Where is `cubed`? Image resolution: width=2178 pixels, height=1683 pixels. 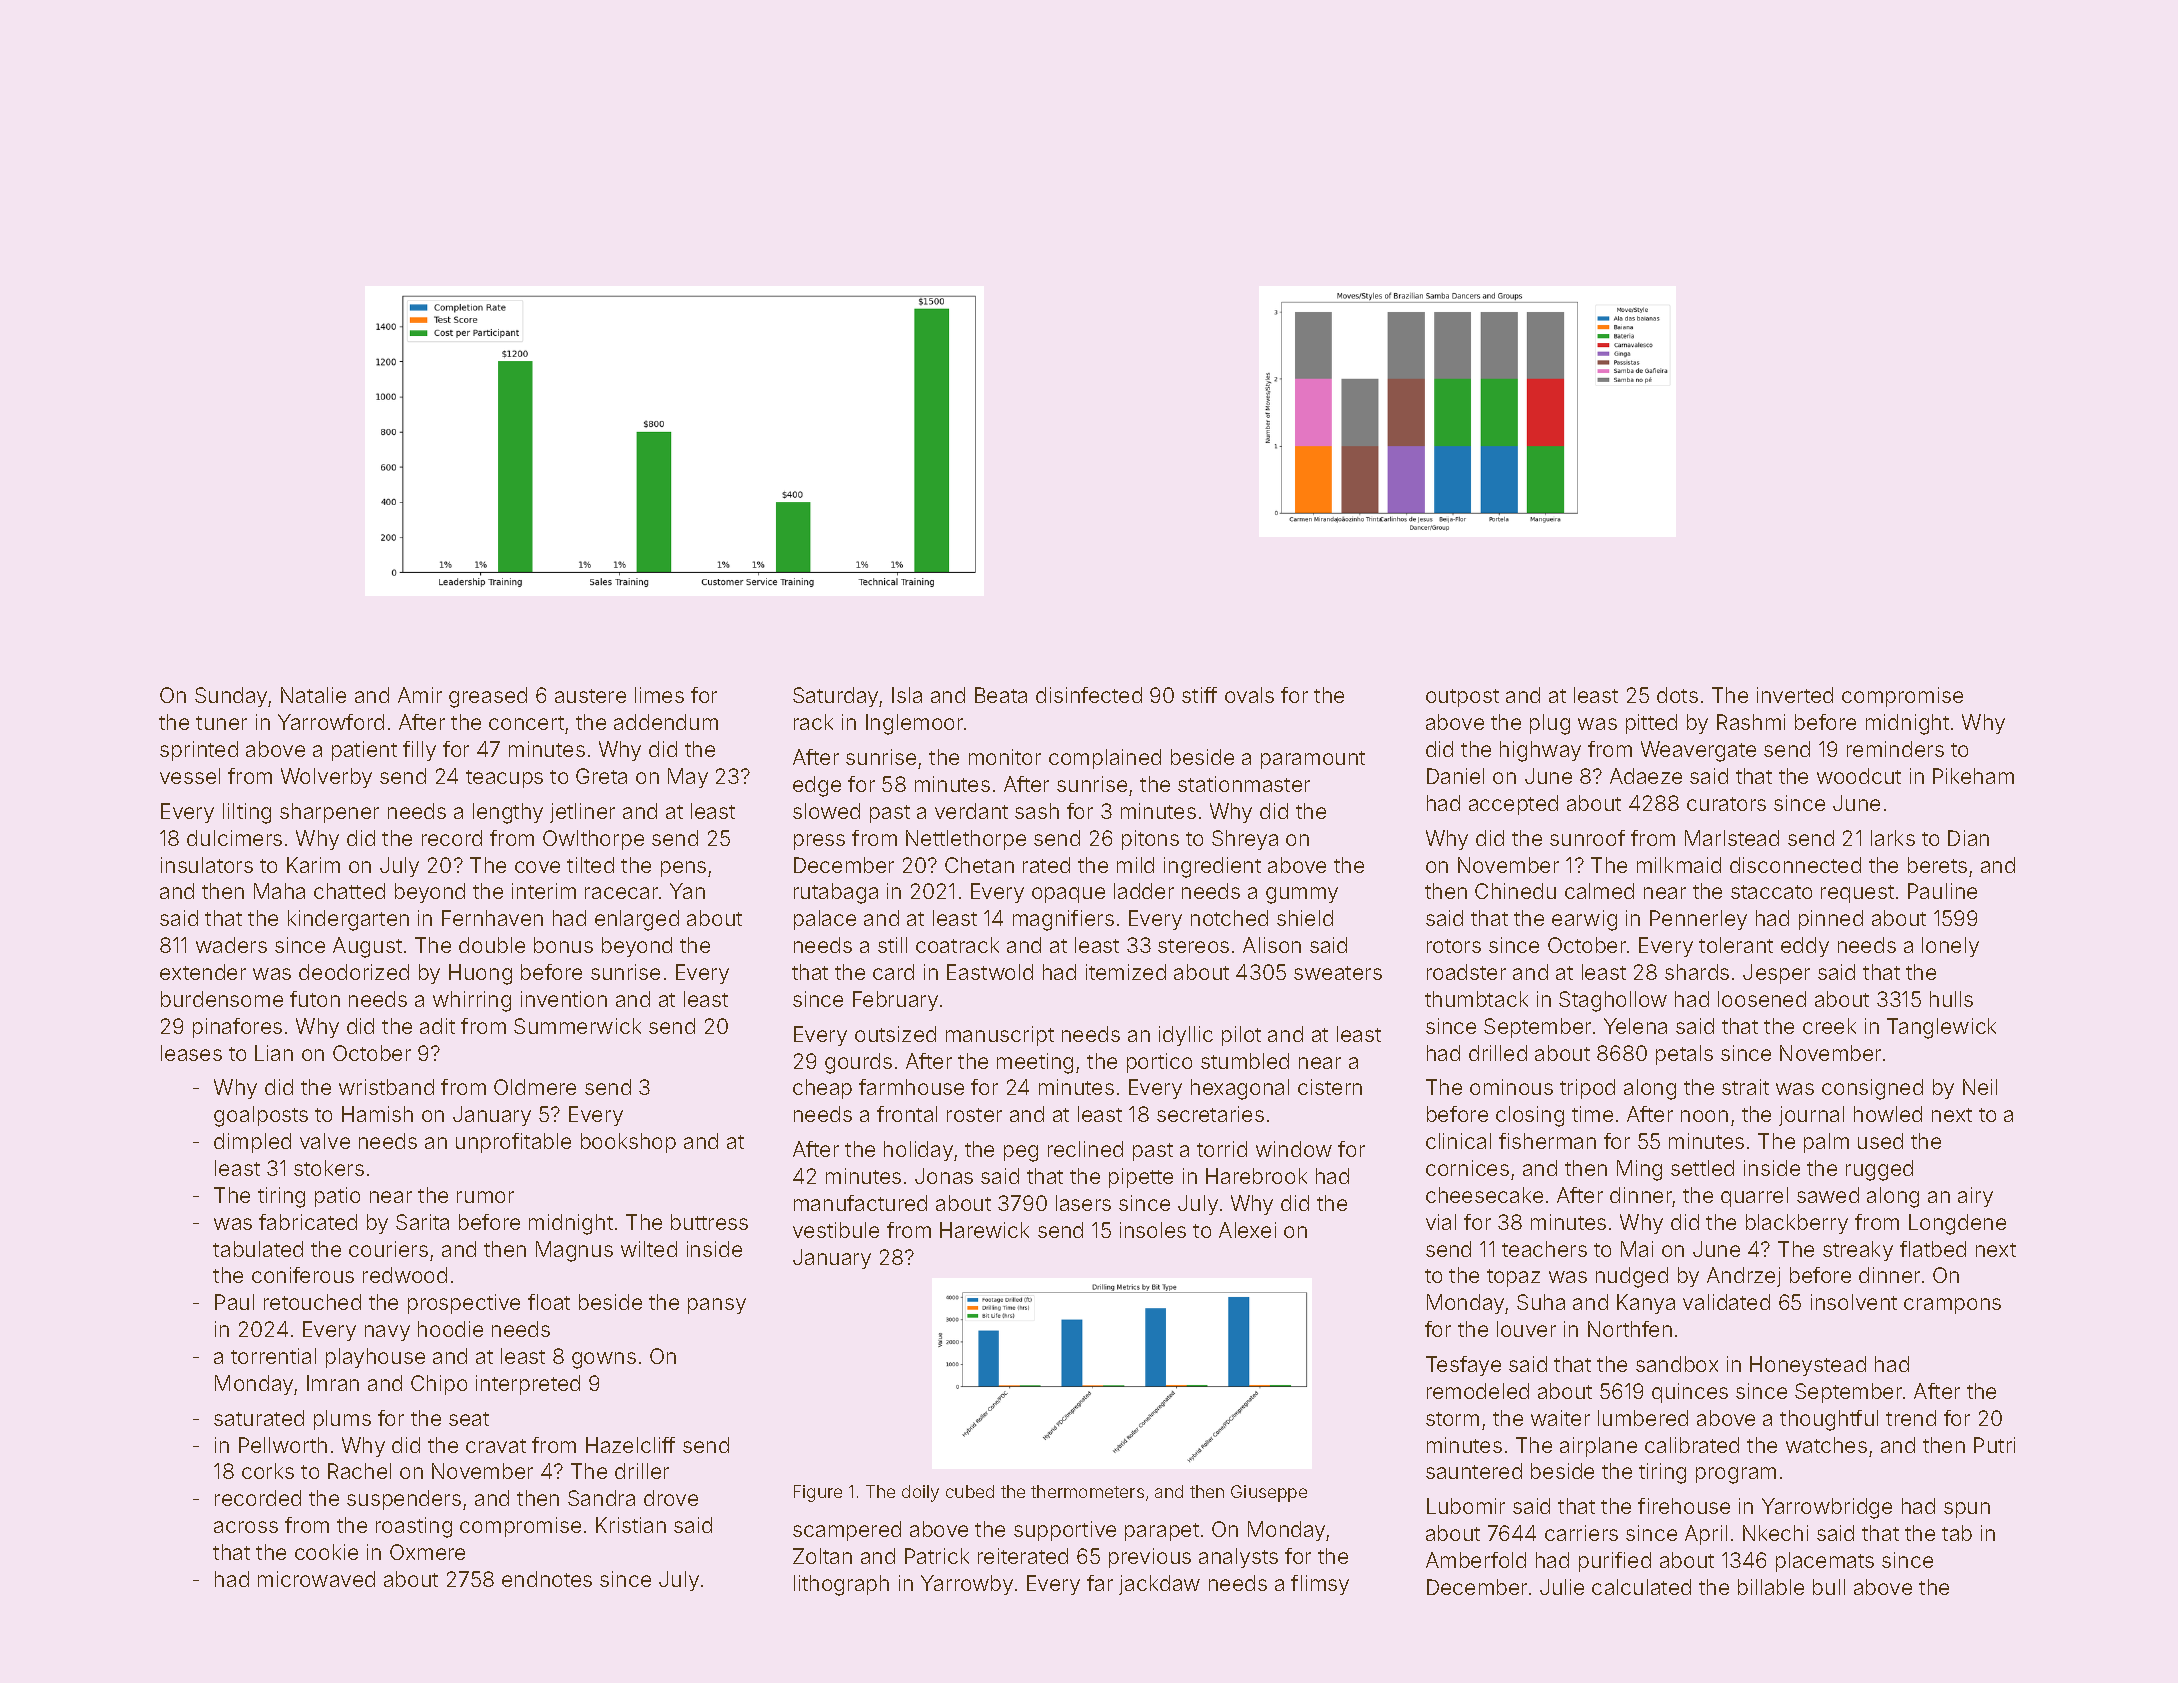
cubed is located at coordinates (970, 1491).
